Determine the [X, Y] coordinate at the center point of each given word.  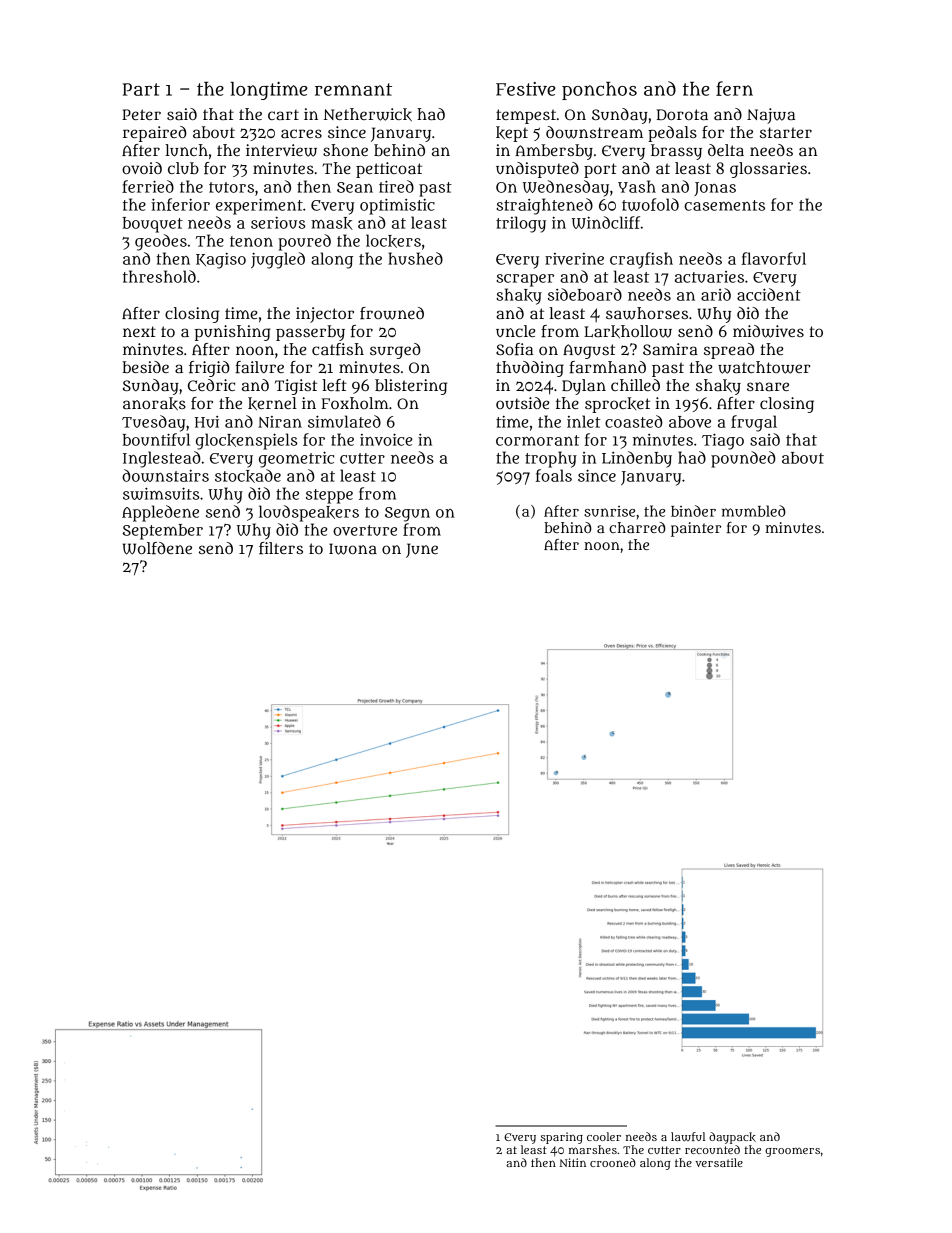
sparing [562, 1138]
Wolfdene [157, 548]
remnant [353, 89]
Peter [141, 114]
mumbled [754, 511]
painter [696, 529]
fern [734, 88]
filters [281, 548]
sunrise [609, 511]
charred [637, 527]
